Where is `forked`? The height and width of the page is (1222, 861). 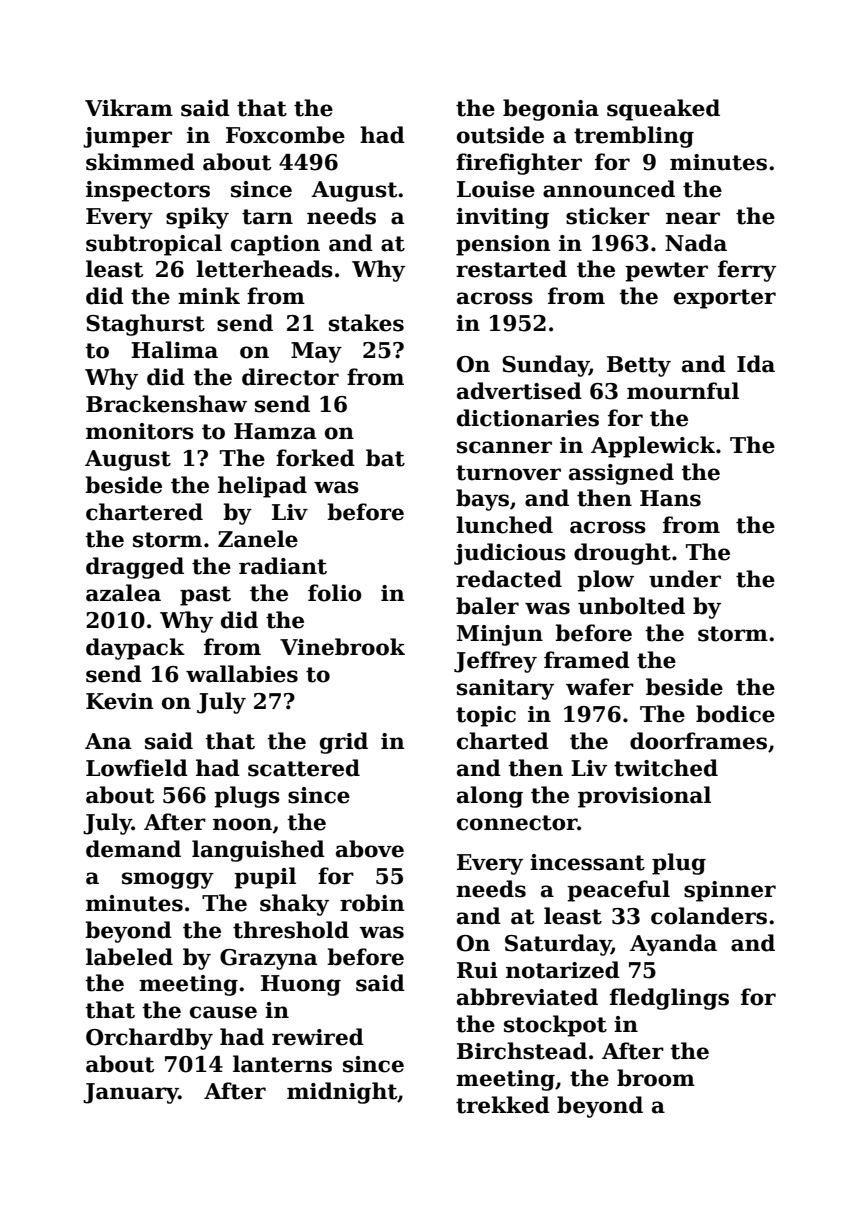 forked is located at coordinates (315, 458).
